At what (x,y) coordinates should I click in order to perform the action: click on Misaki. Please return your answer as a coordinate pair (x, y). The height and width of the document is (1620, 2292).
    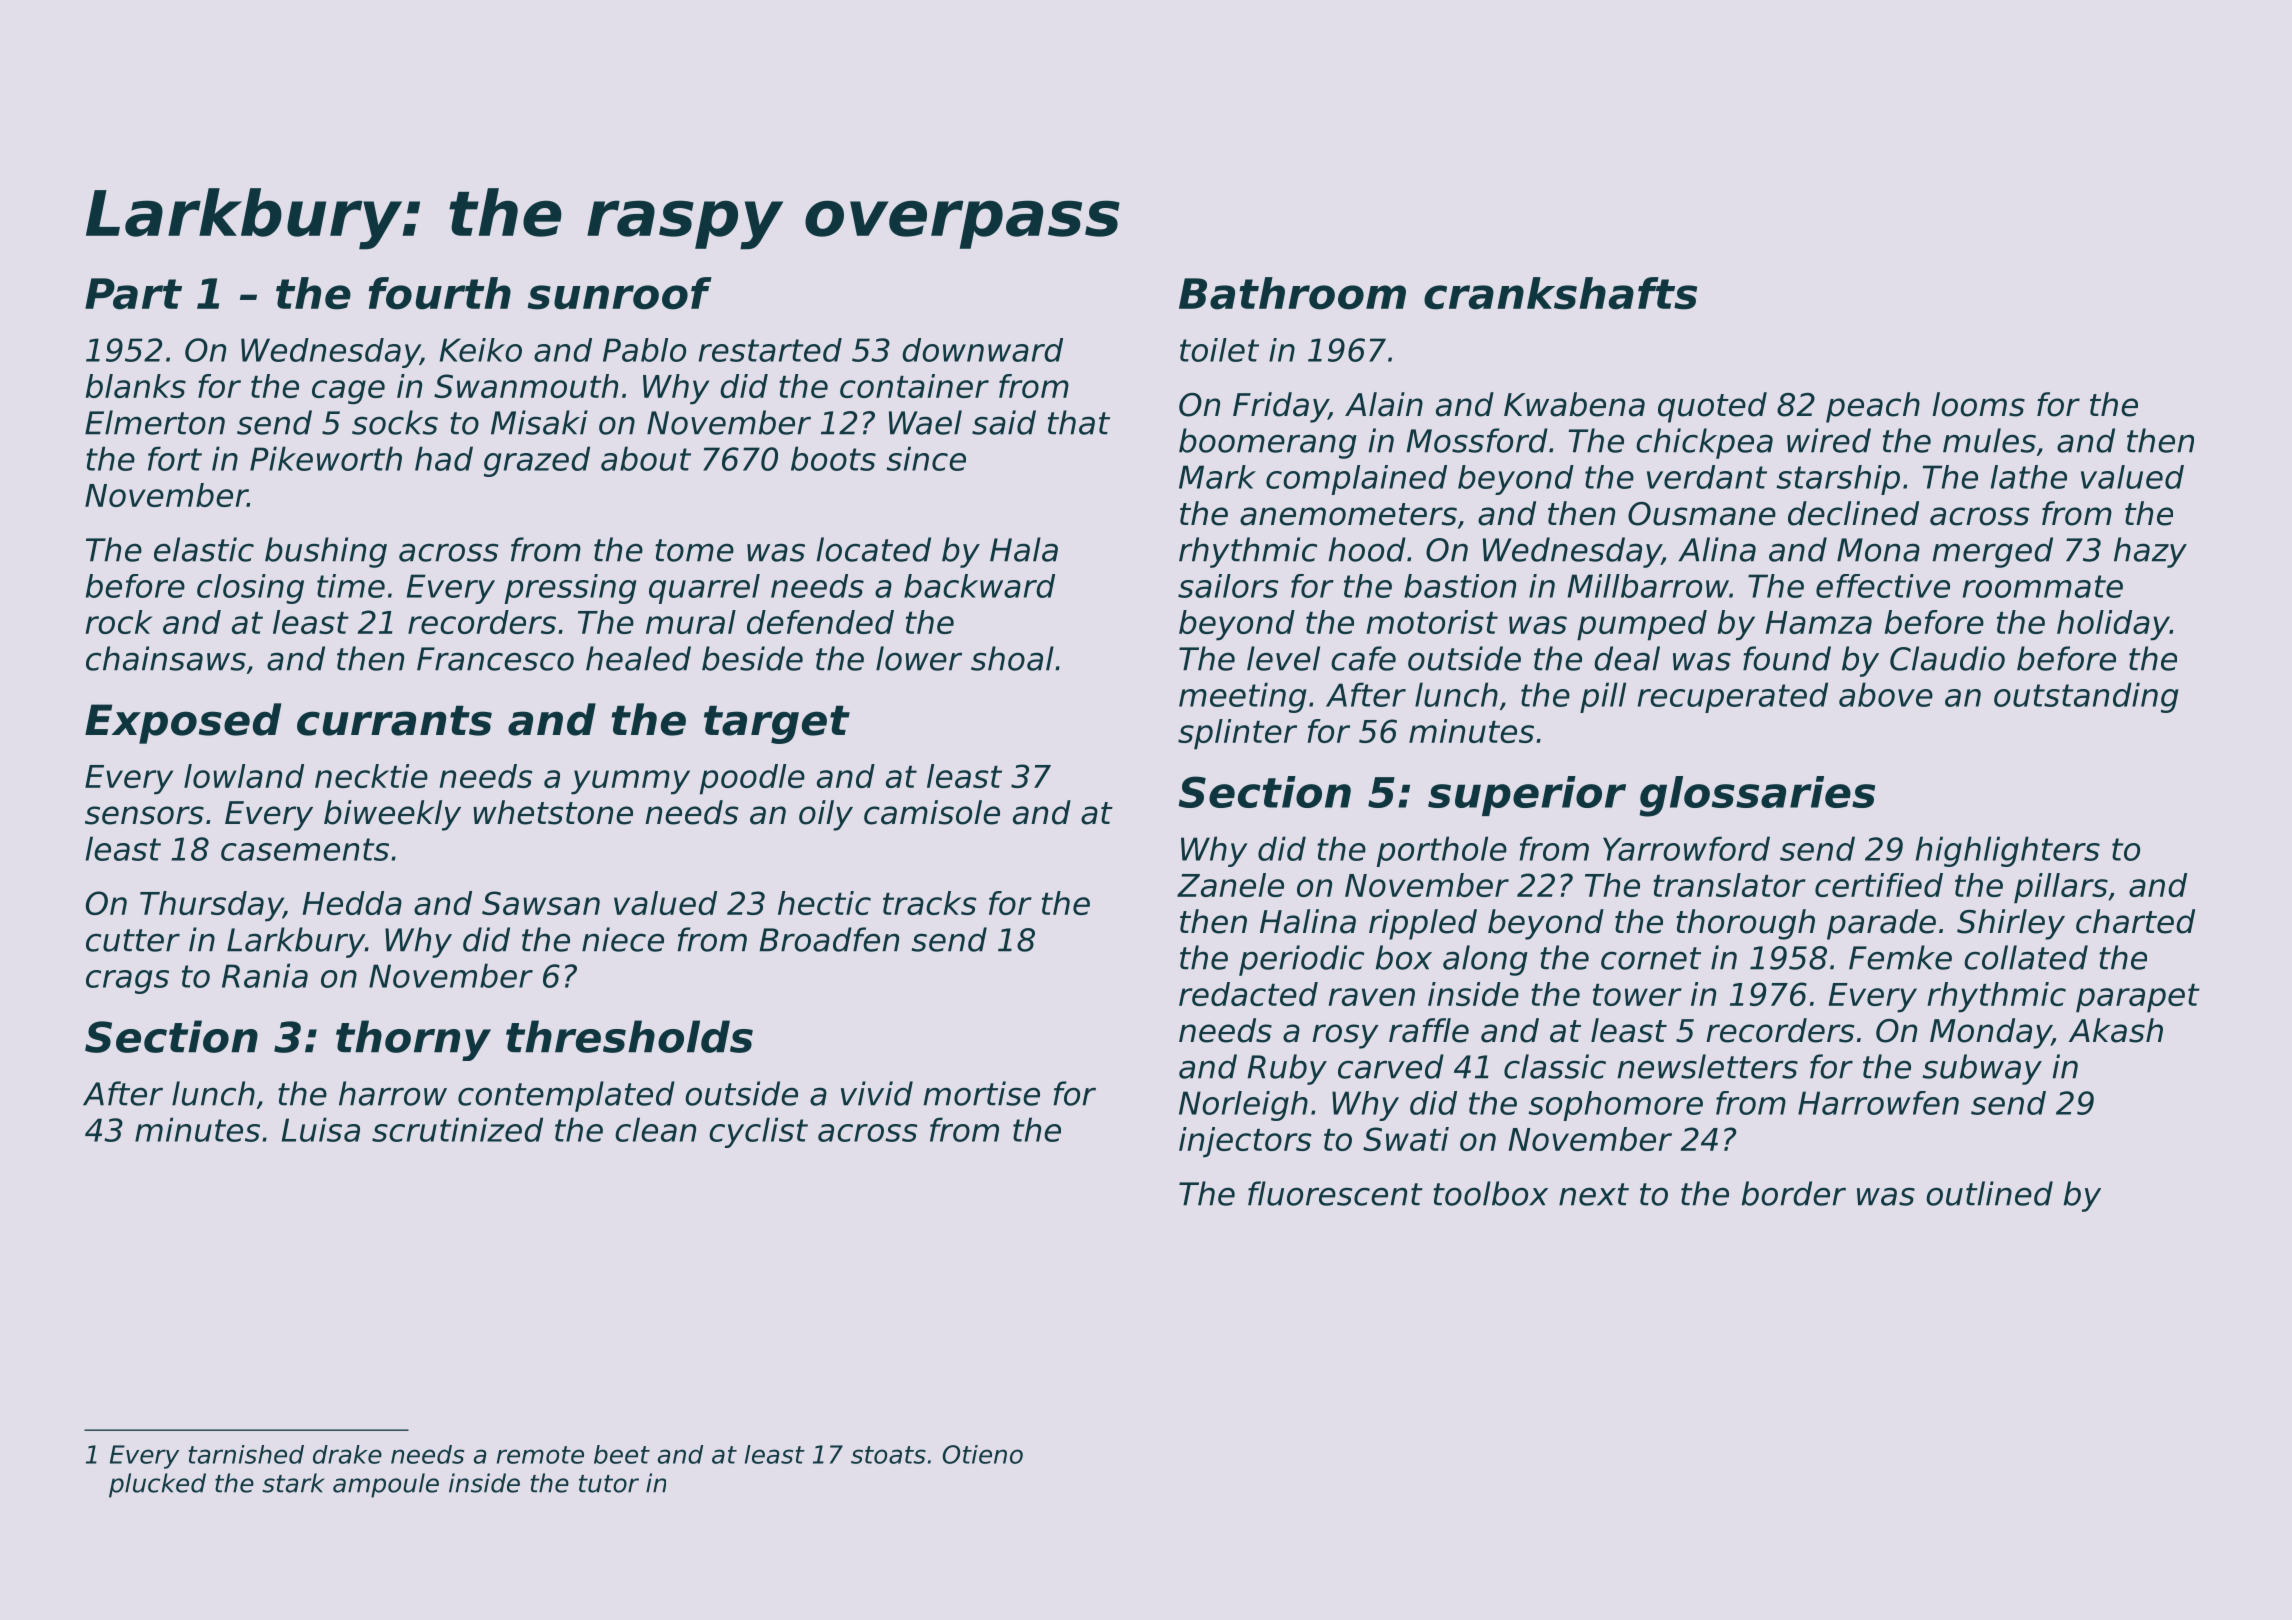
    Looking at the image, I should click on (539, 422).
